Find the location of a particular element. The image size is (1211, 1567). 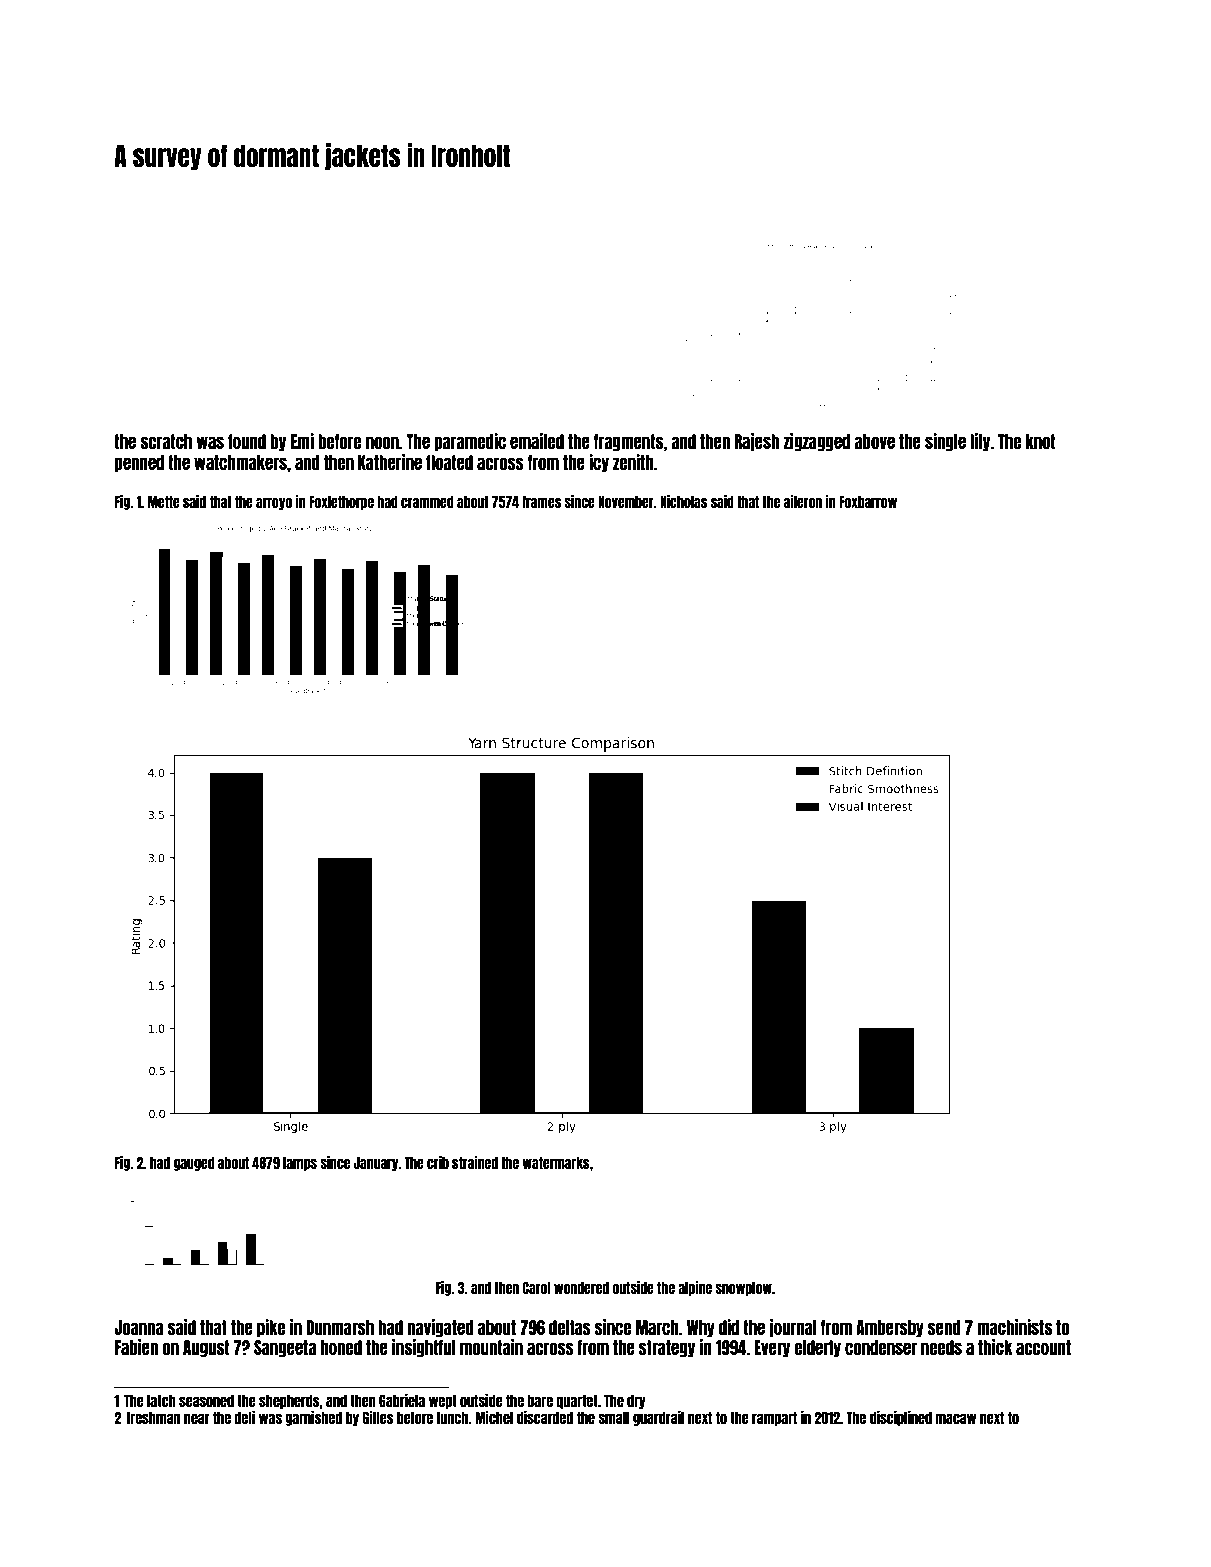

lamps is located at coordinates (300, 1164).
